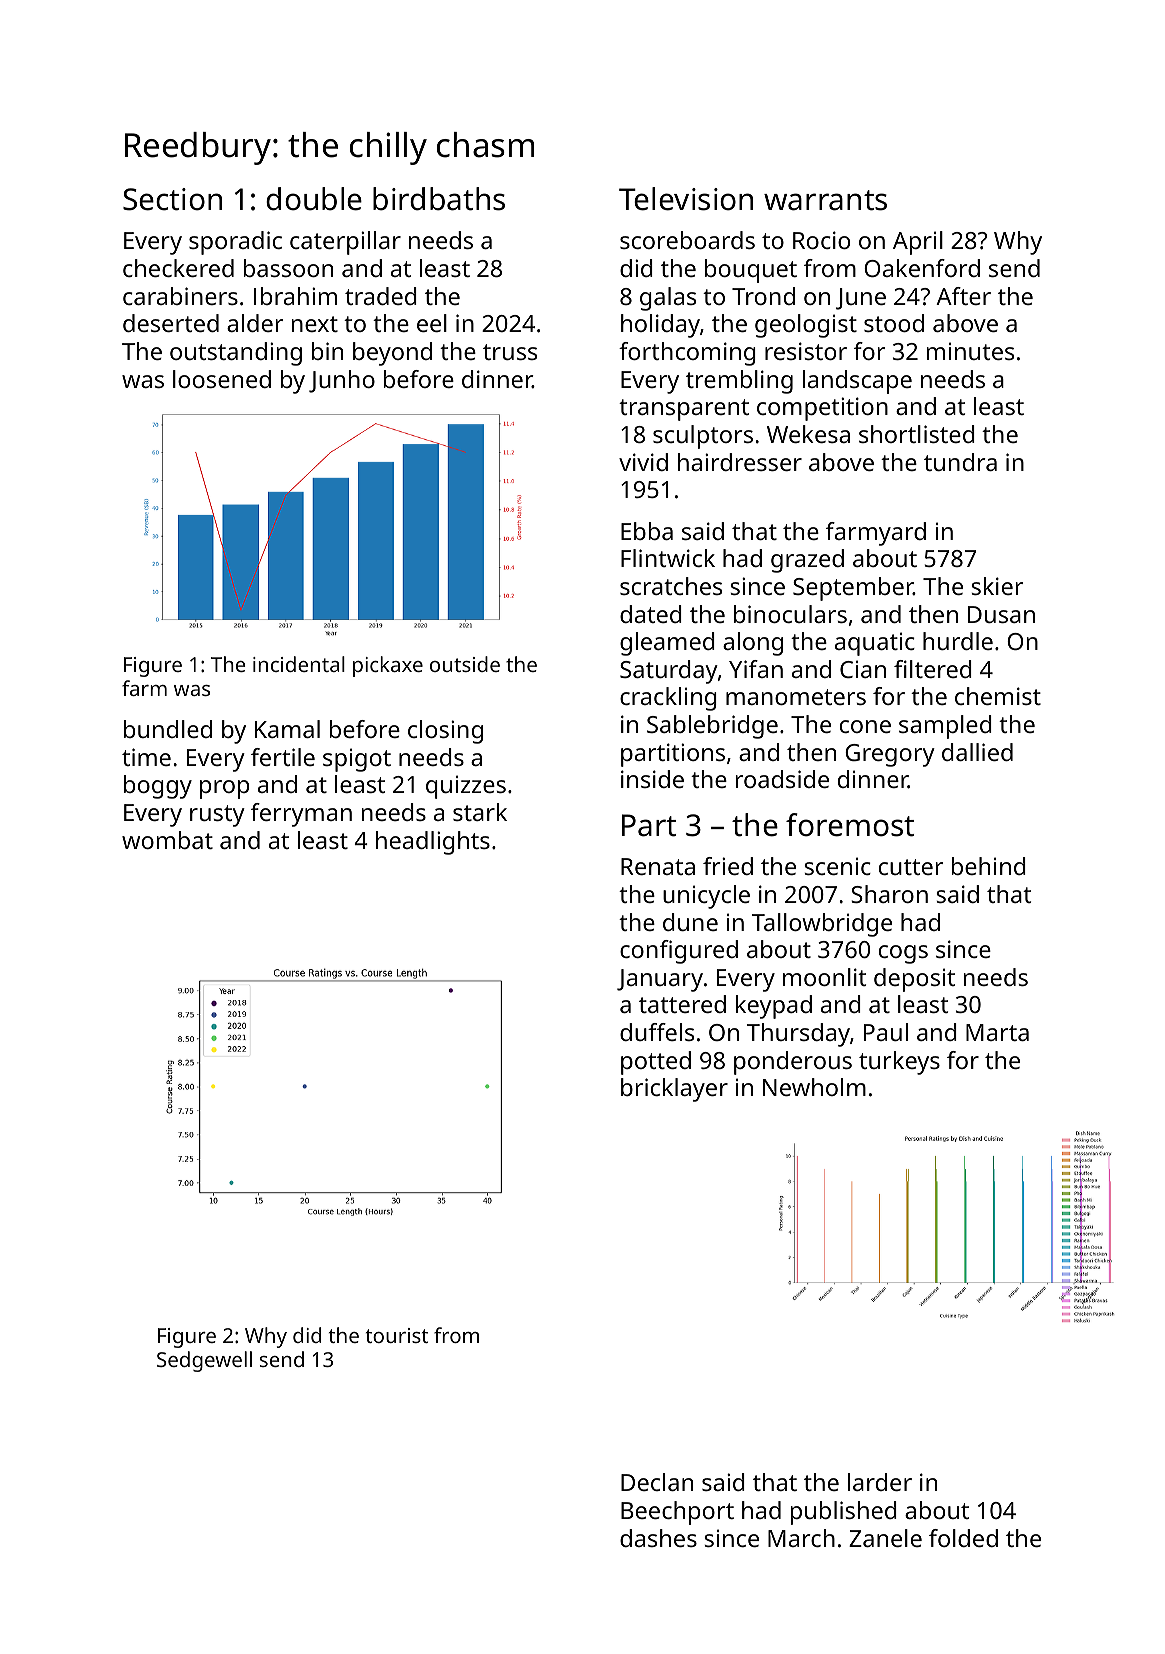 The width and height of the screenshot is (1165, 1654). I want to click on stark, so click(480, 812).
